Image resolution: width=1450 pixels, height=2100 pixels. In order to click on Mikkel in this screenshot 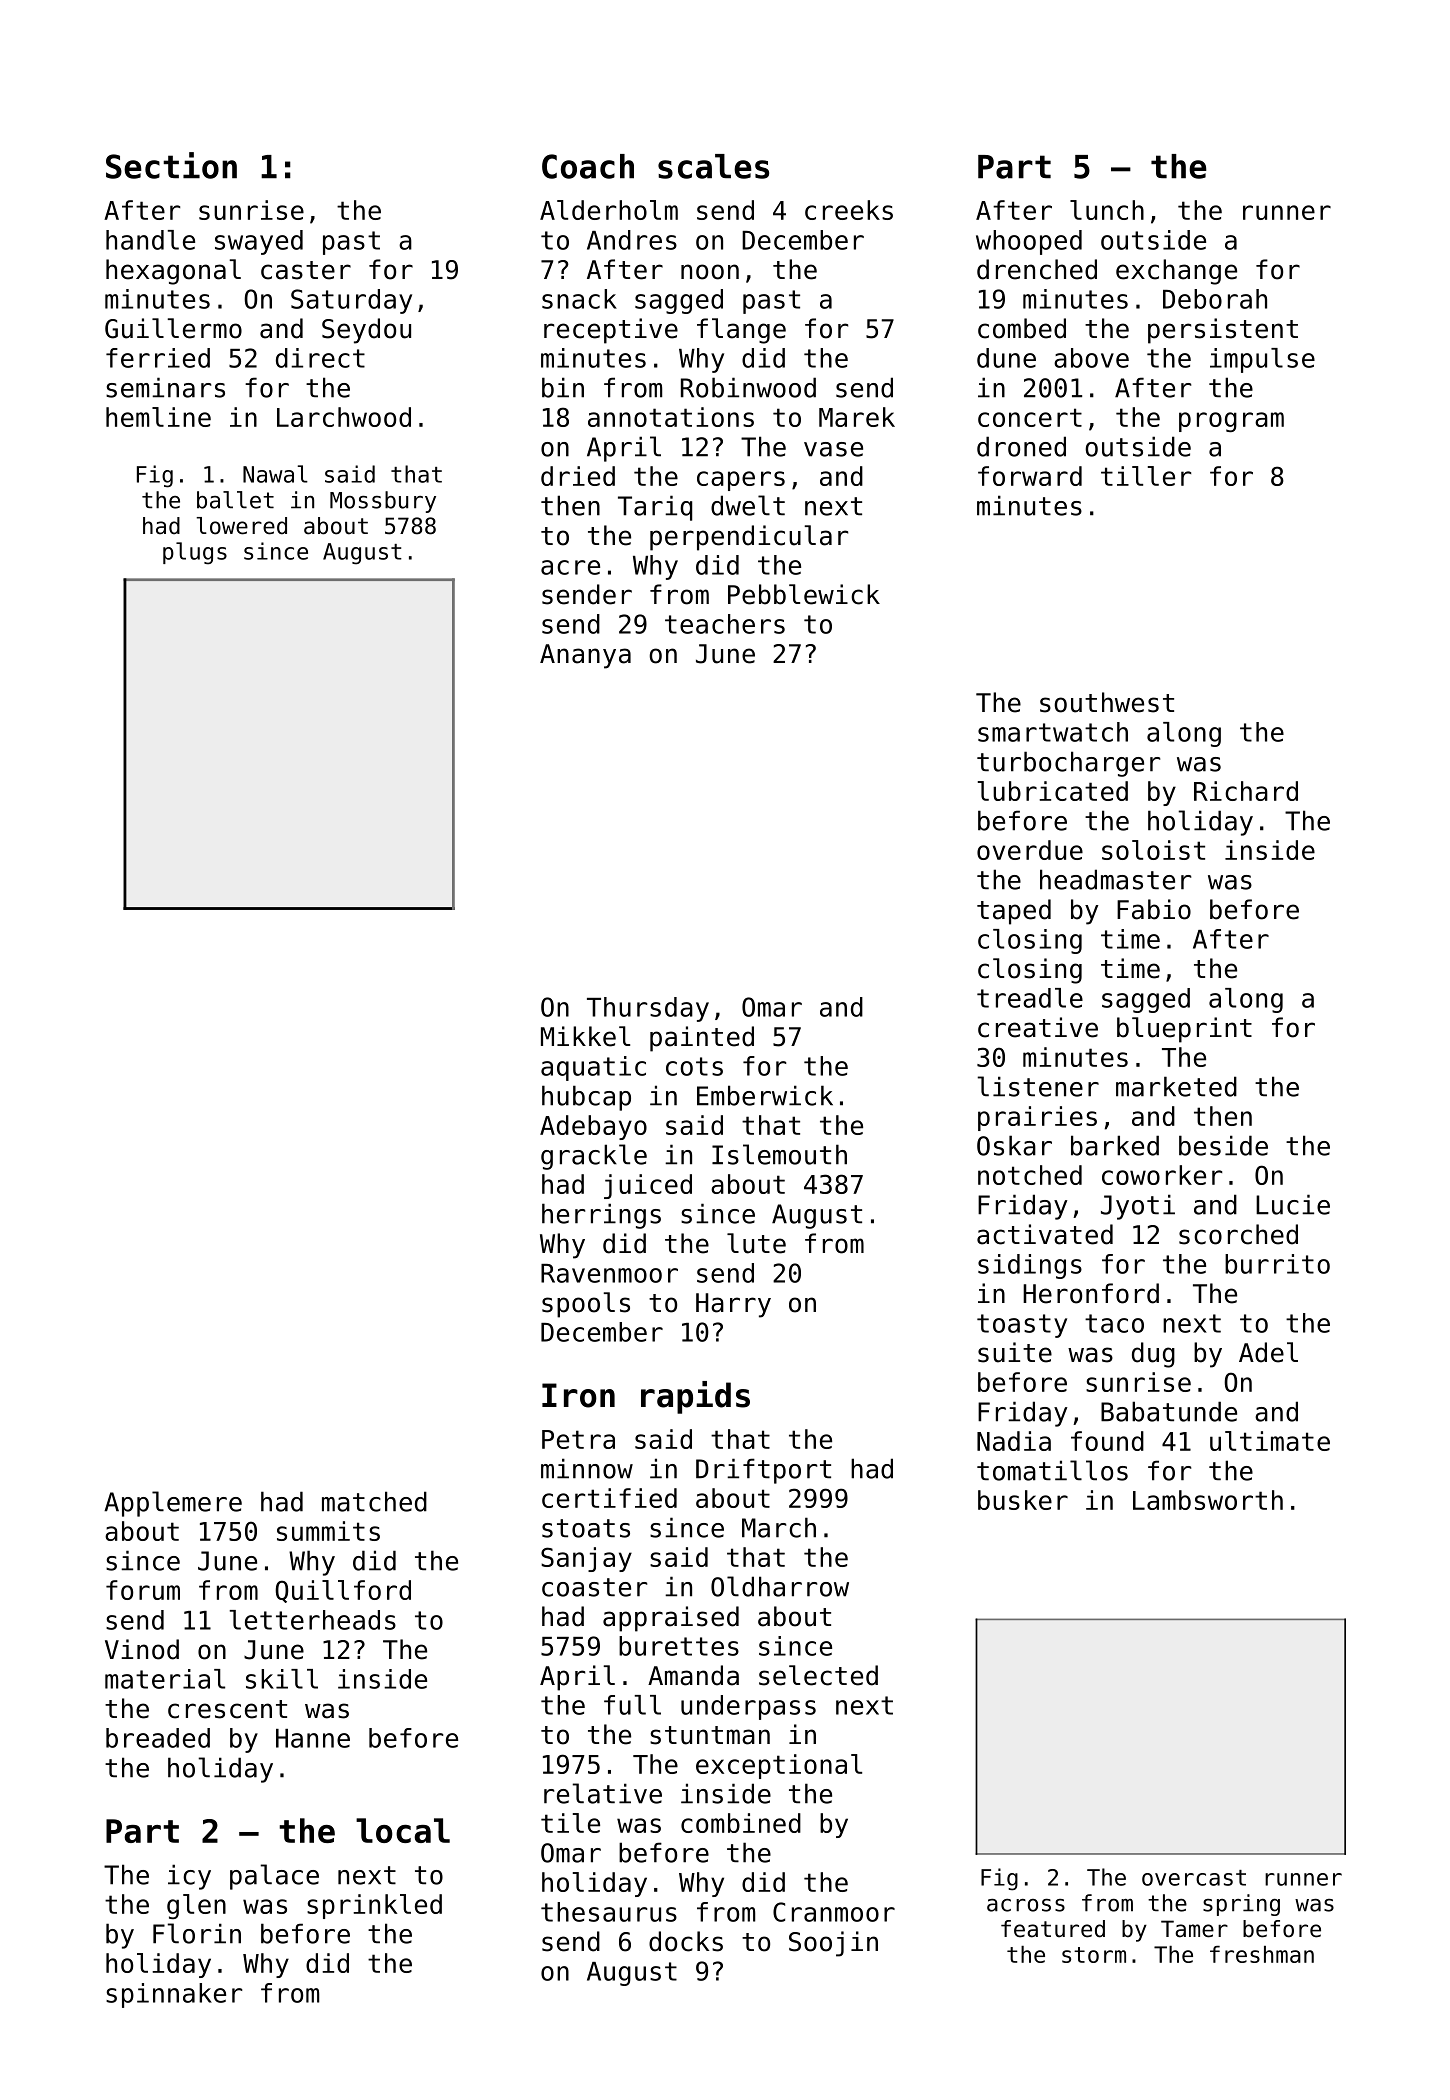, I will do `click(585, 1036)`.
